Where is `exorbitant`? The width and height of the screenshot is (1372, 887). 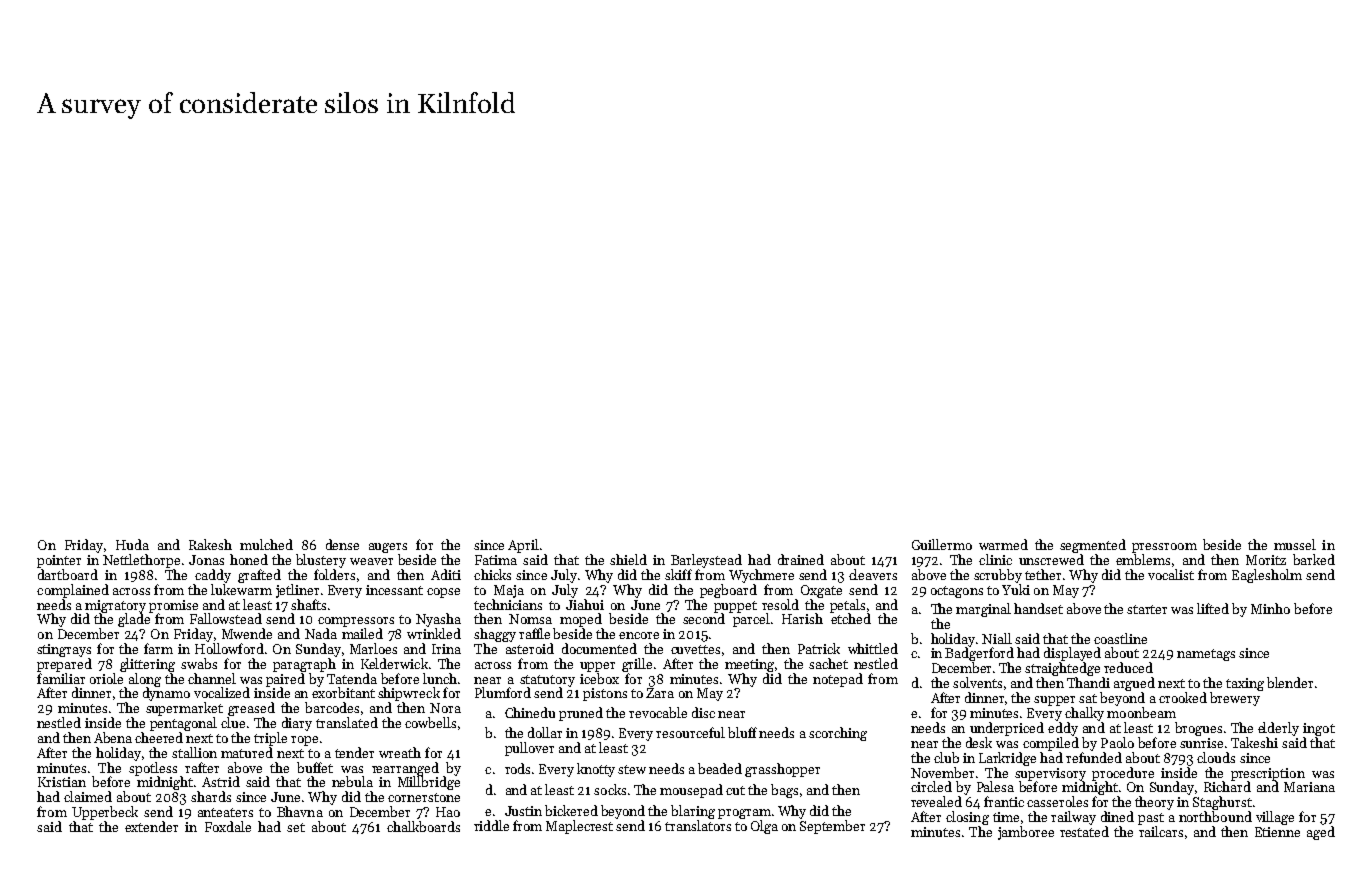 exorbitant is located at coordinates (343, 692).
